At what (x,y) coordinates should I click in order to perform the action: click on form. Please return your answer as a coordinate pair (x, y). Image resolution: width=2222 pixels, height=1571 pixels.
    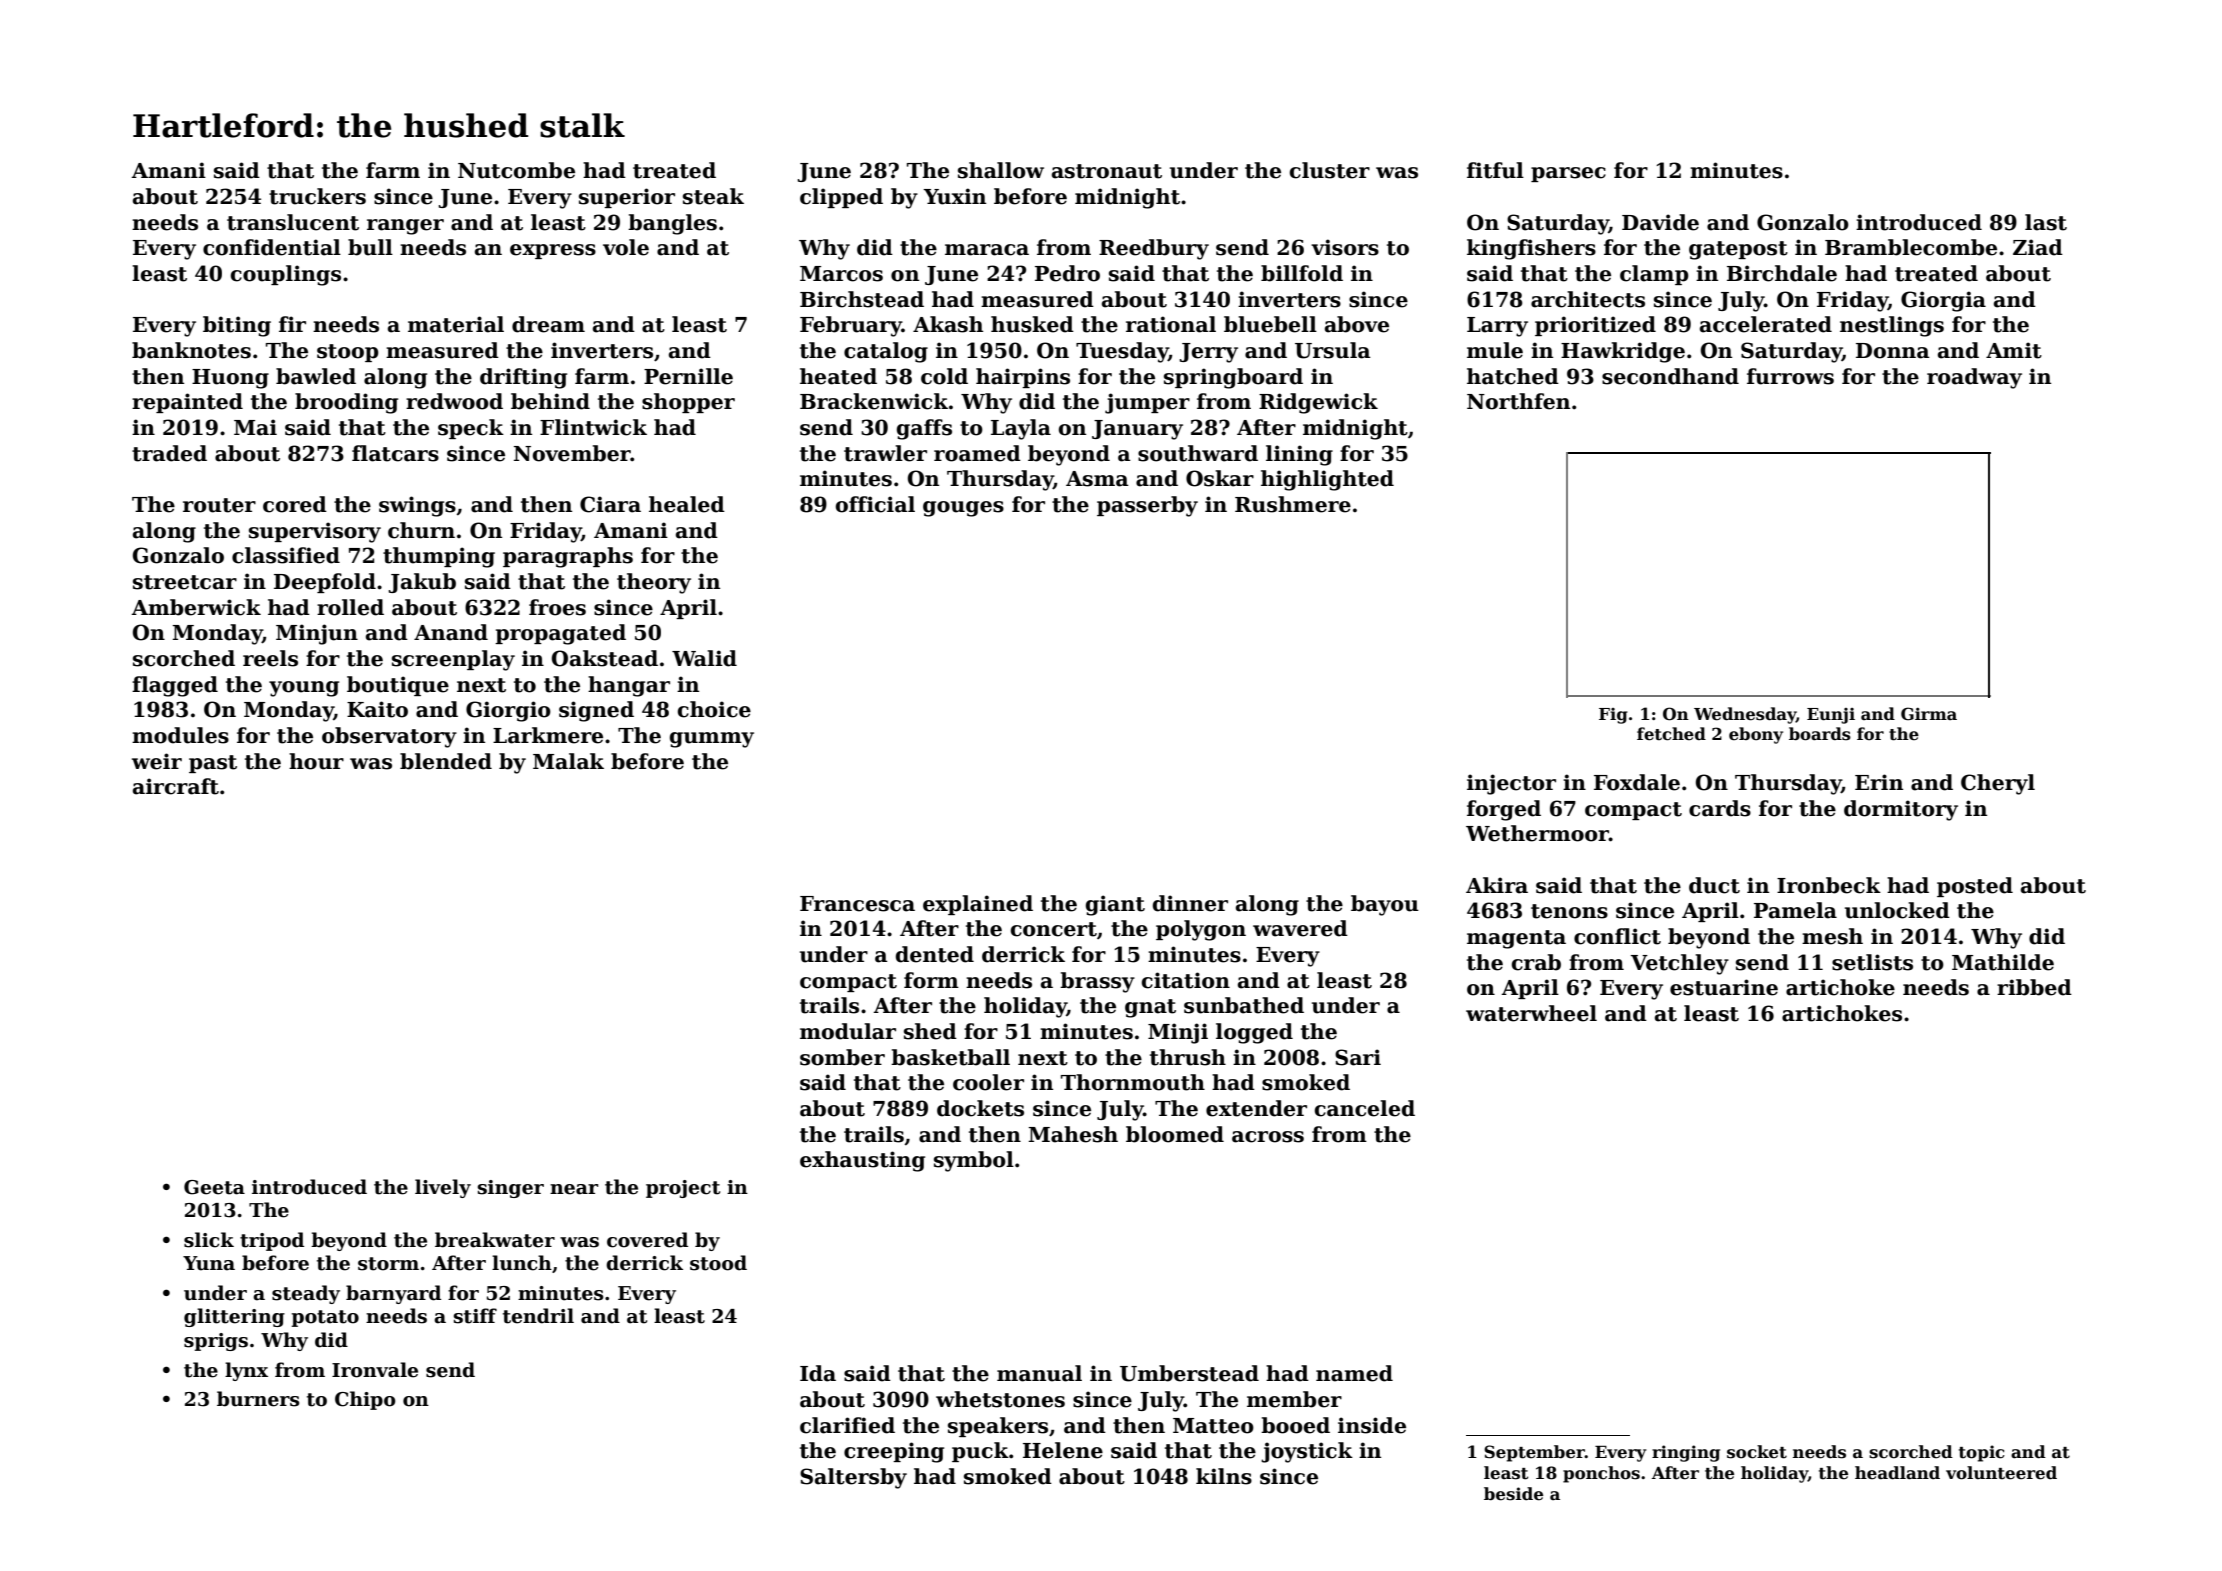
    Looking at the image, I should click on (931, 980).
